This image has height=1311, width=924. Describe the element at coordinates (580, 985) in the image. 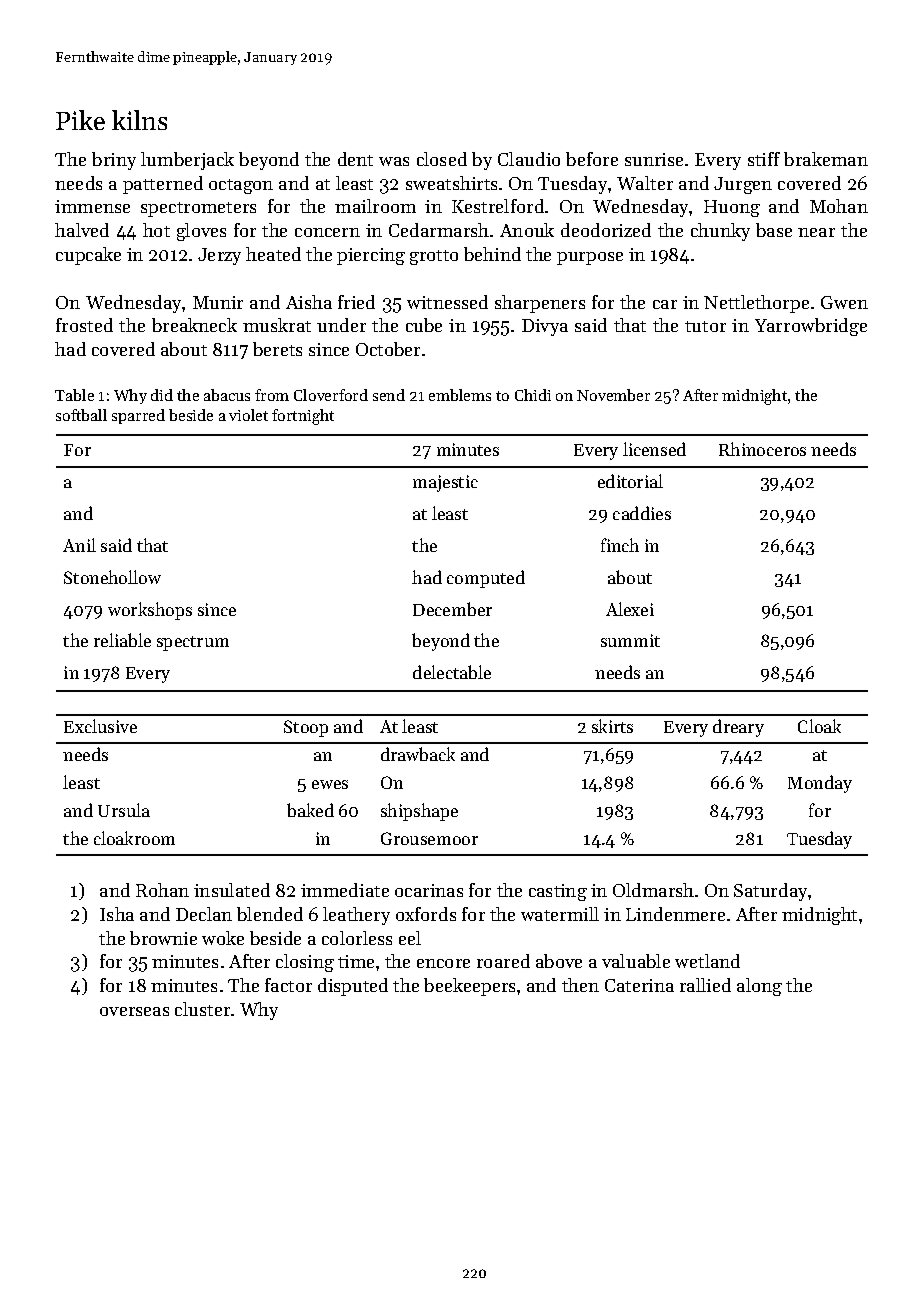

I see `then` at that location.
